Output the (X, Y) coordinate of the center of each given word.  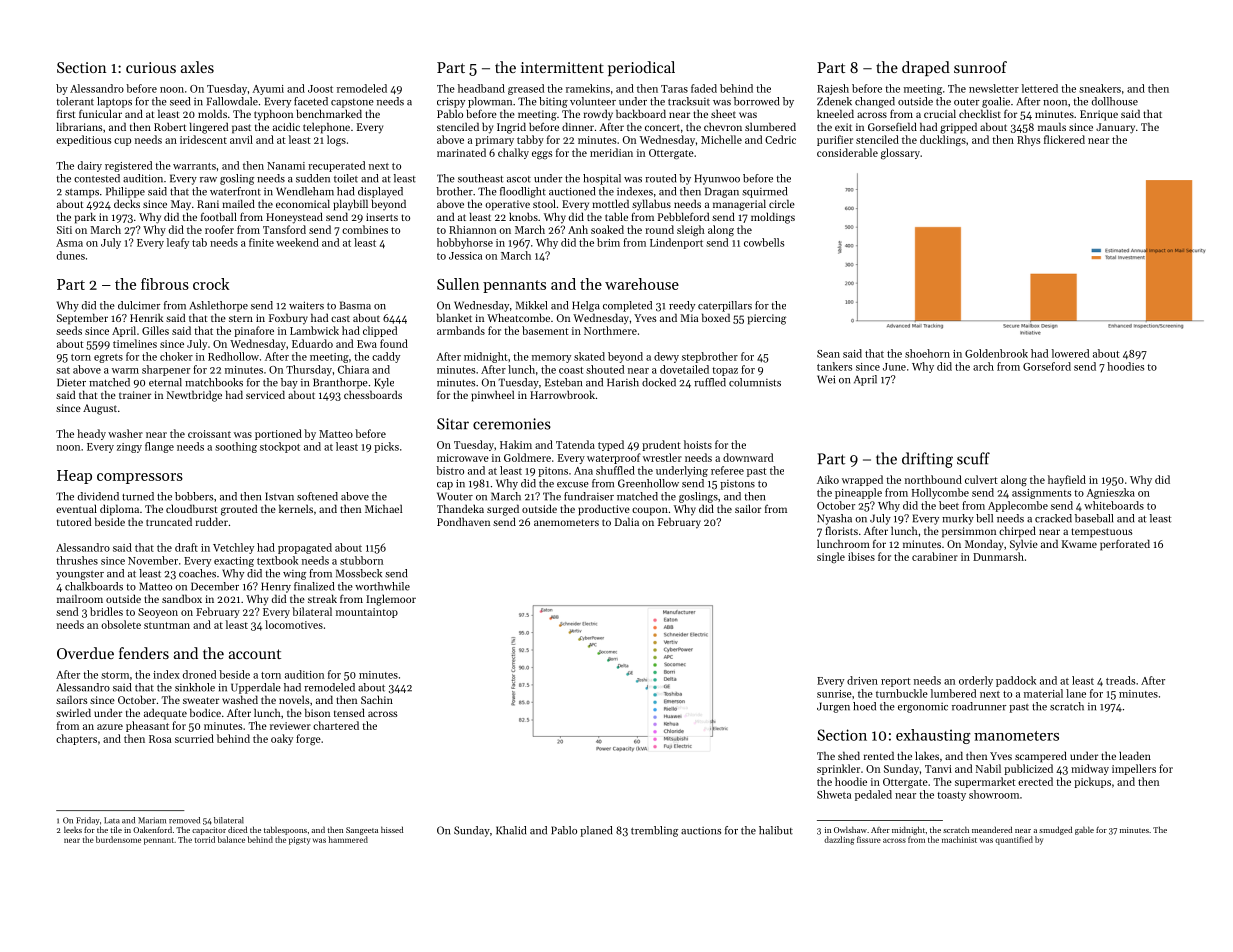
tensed (349, 712)
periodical (641, 68)
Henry (276, 587)
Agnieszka (1110, 493)
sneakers (1100, 88)
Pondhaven (463, 521)
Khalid (511, 830)
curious (151, 67)
